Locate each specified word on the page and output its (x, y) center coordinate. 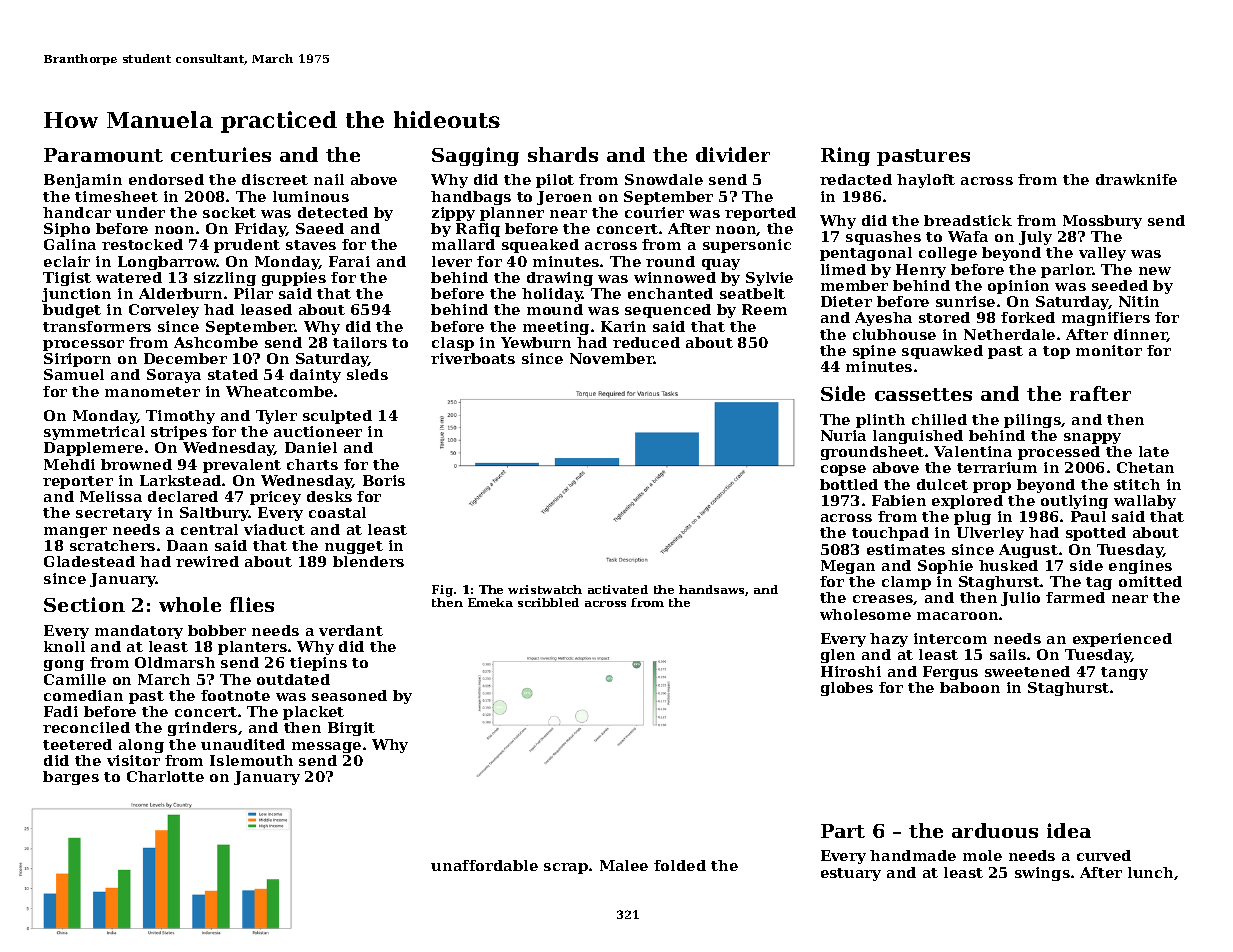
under (140, 212)
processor (83, 345)
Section (84, 604)
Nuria (843, 435)
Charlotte (165, 776)
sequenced (668, 311)
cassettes (923, 394)
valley (1102, 254)
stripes (179, 433)
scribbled (548, 602)
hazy (889, 640)
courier (654, 212)
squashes (883, 238)
